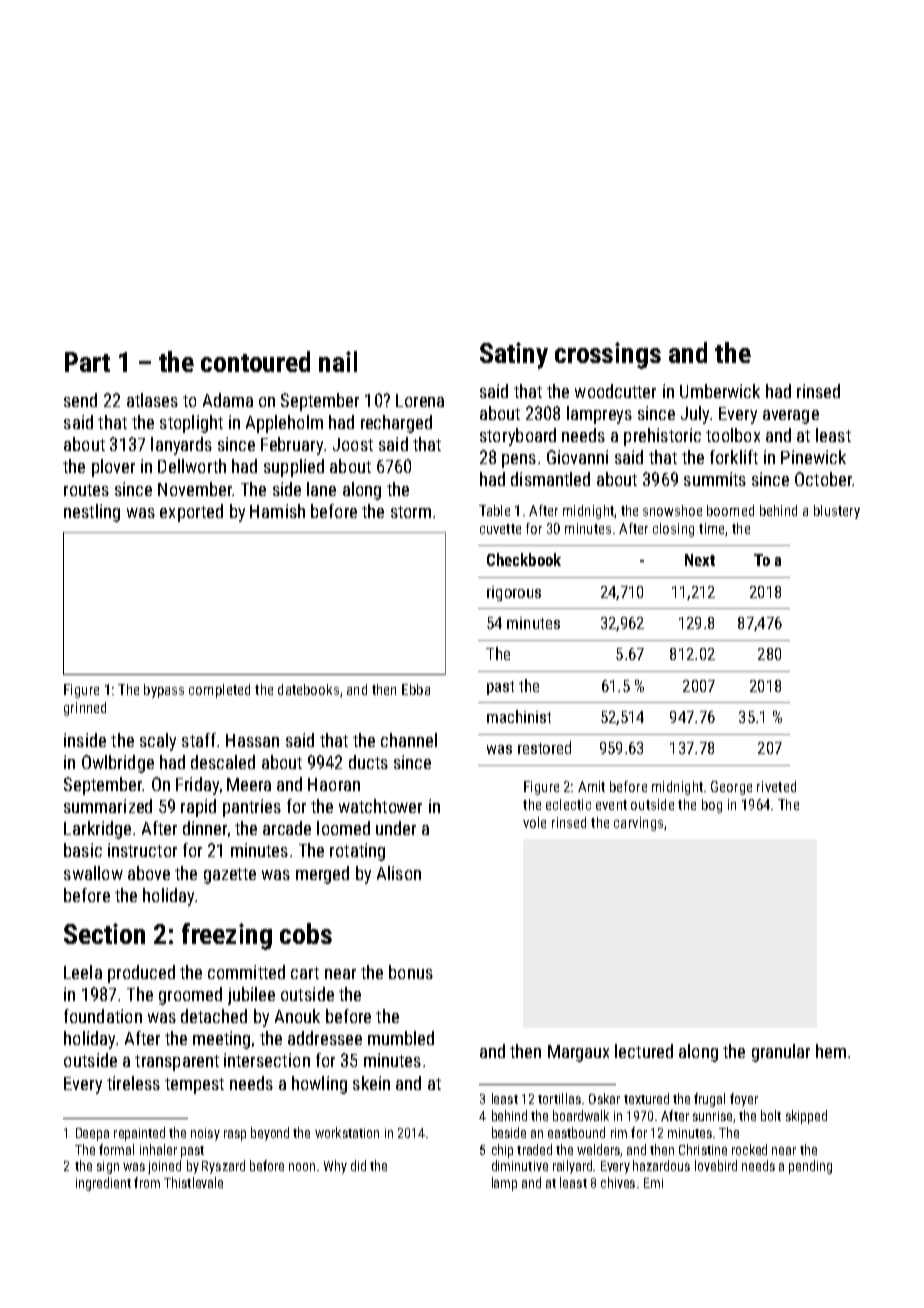 The image size is (924, 1308). I want to click on carvings, so click(638, 824).
